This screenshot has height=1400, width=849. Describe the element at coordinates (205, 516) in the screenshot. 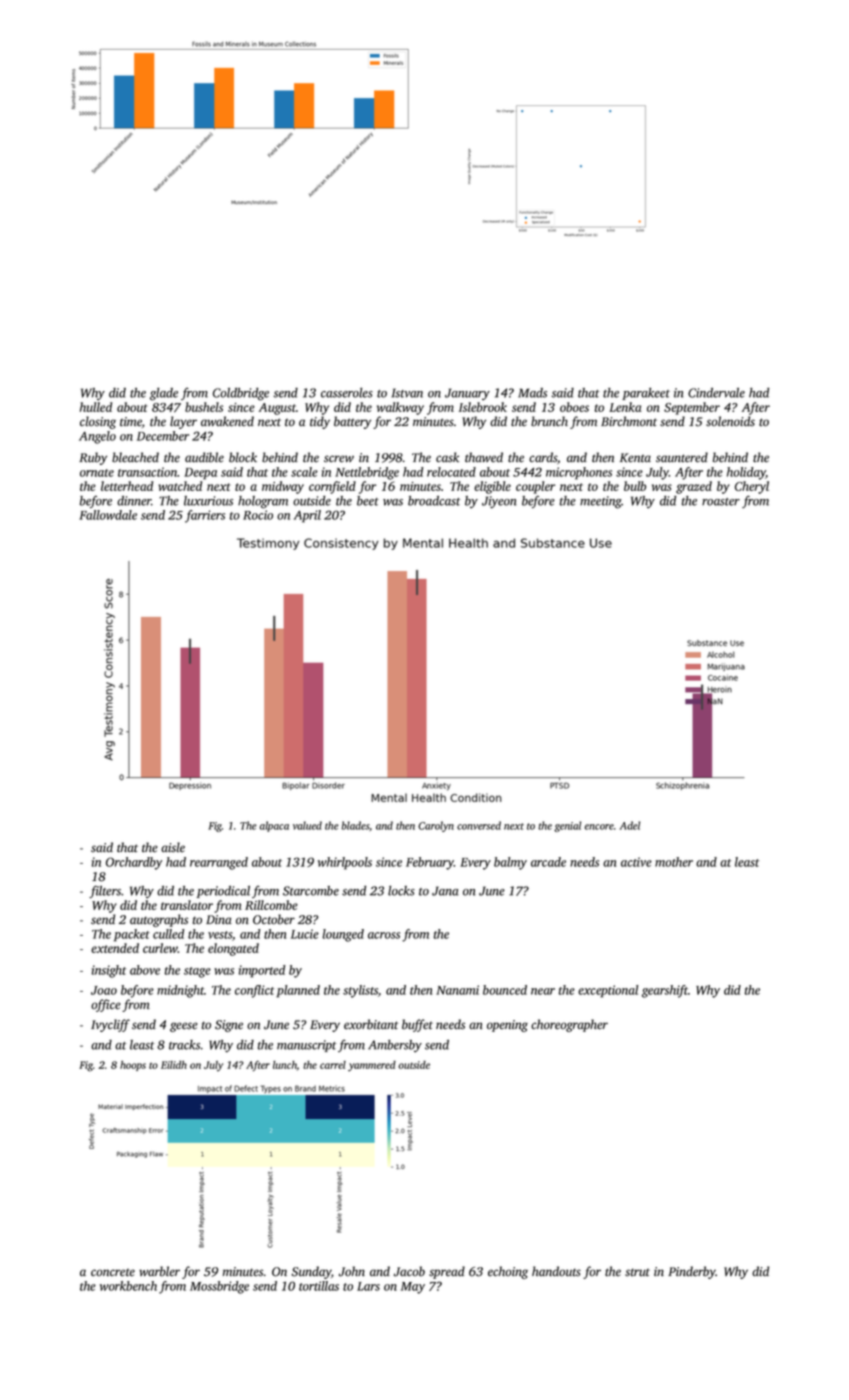

I see `farriers` at that location.
